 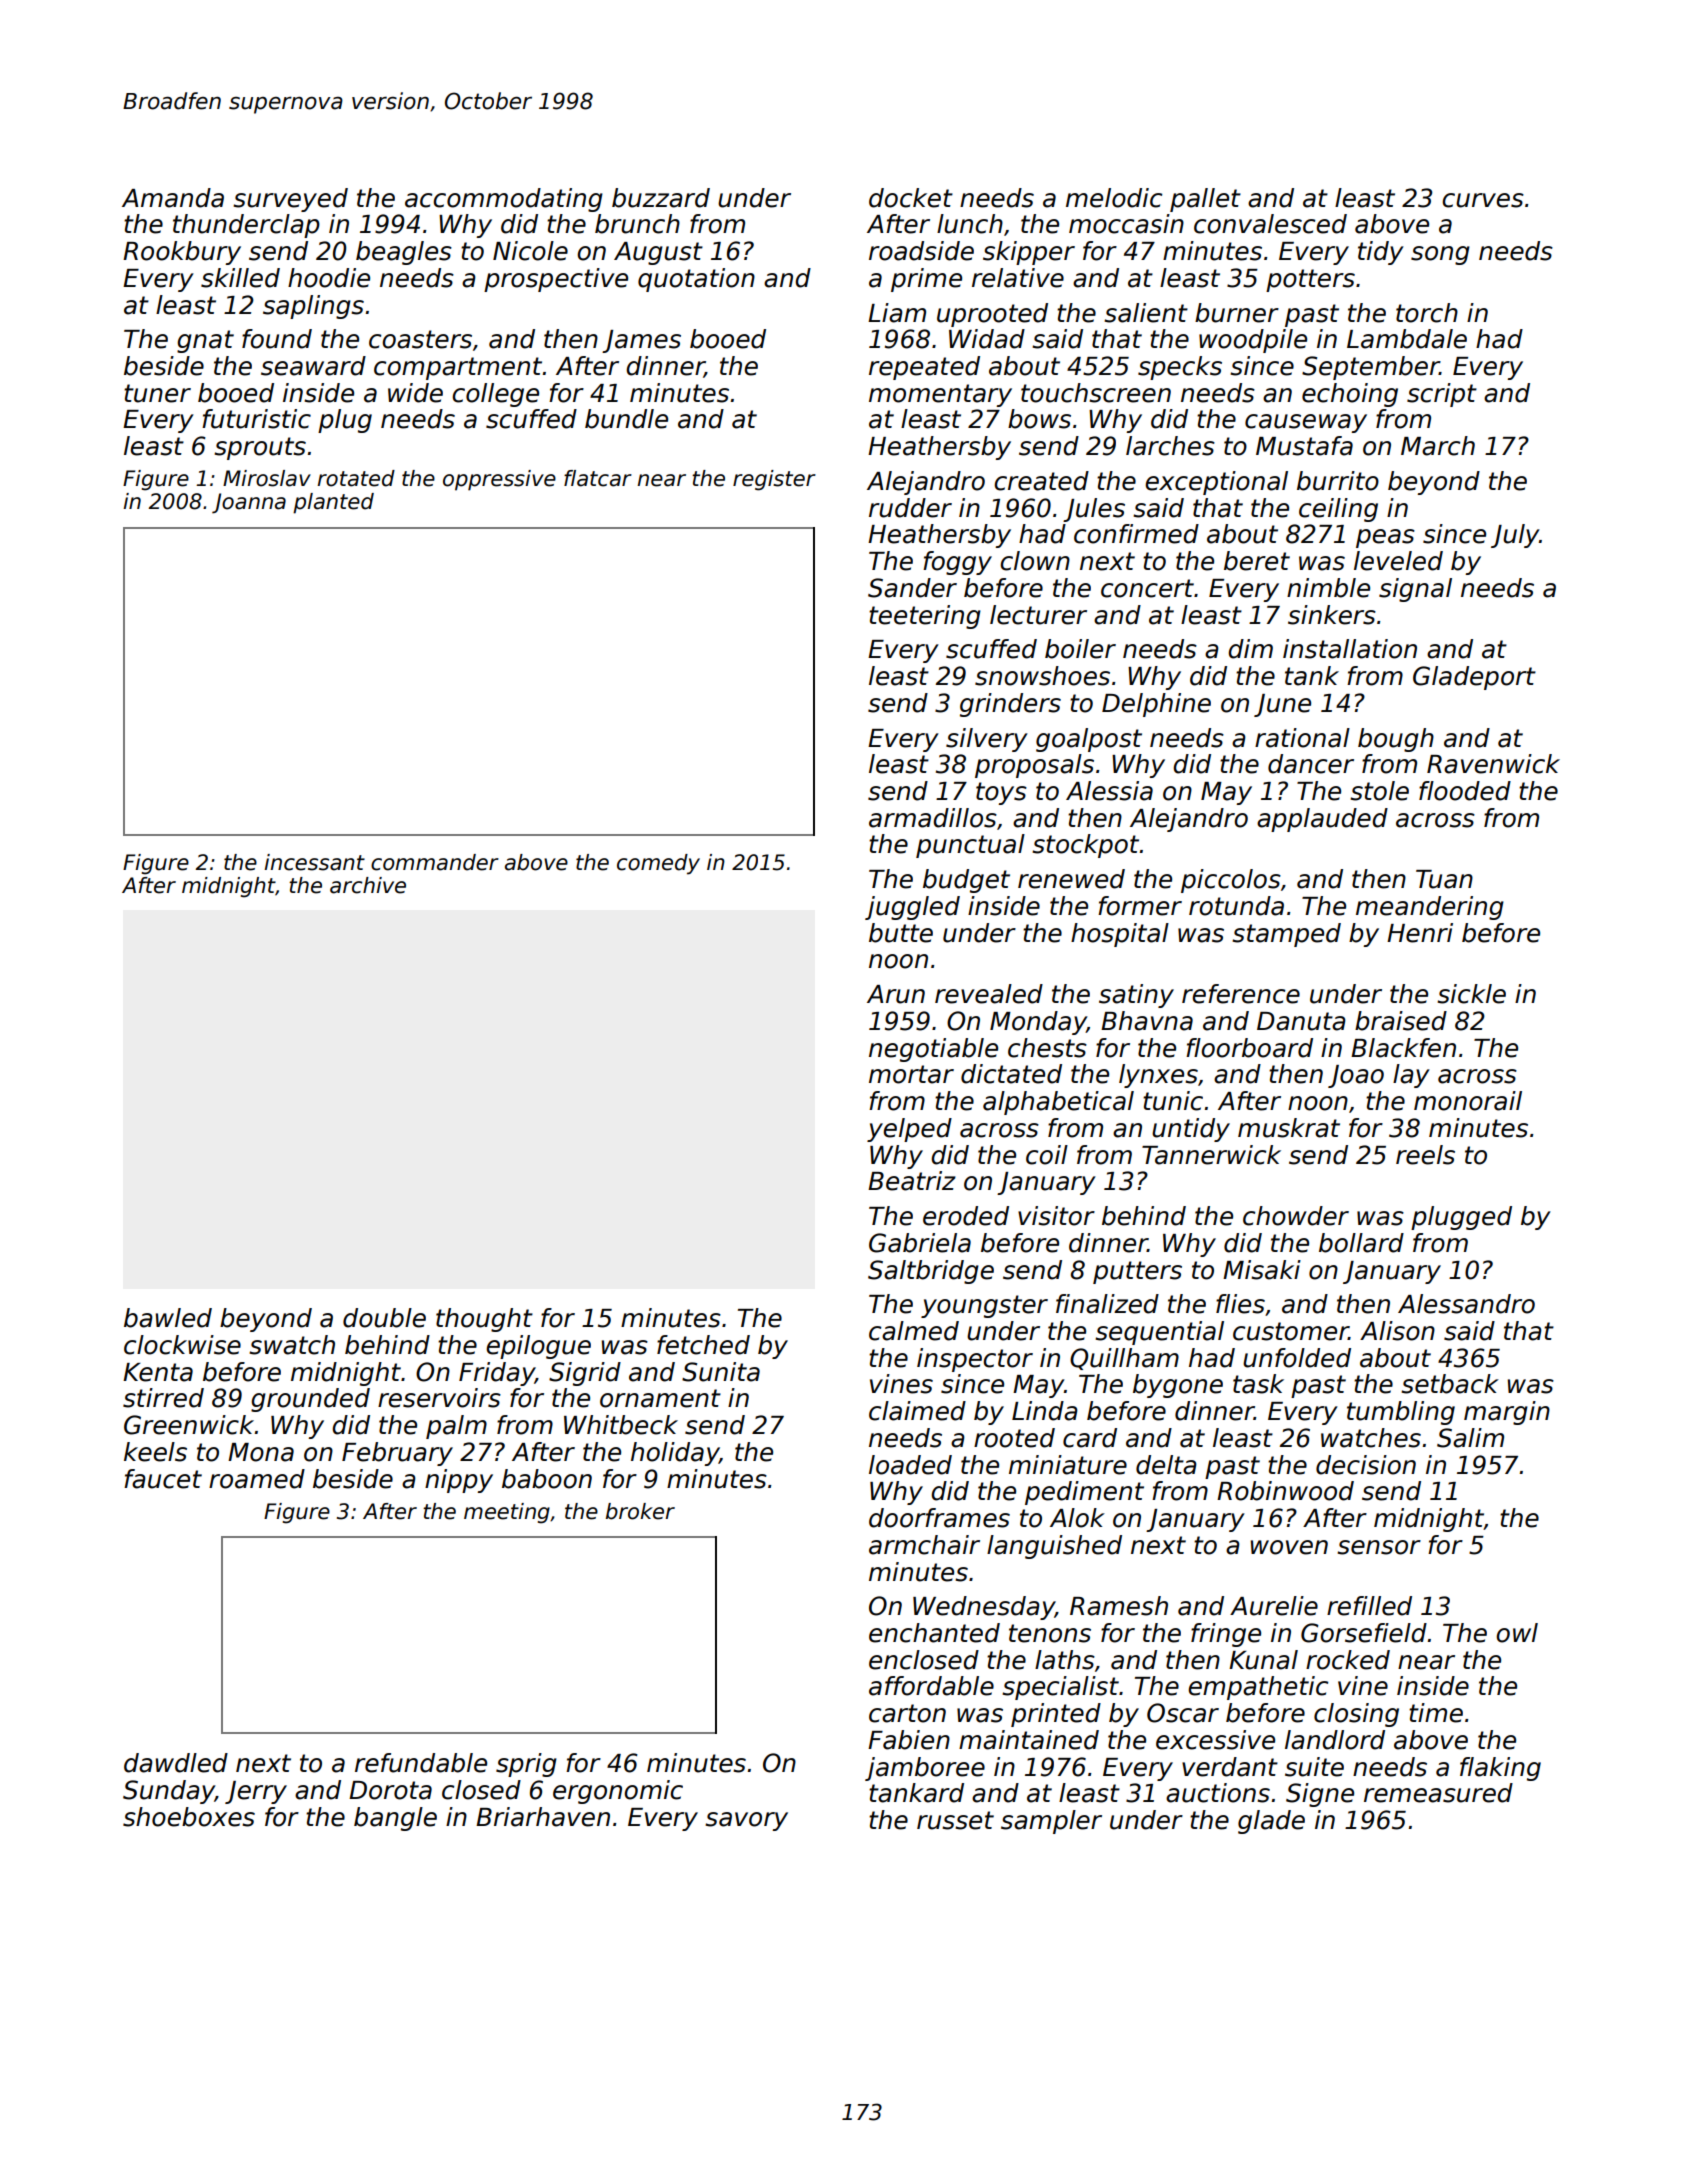 I want to click on pallet, so click(x=1205, y=200).
